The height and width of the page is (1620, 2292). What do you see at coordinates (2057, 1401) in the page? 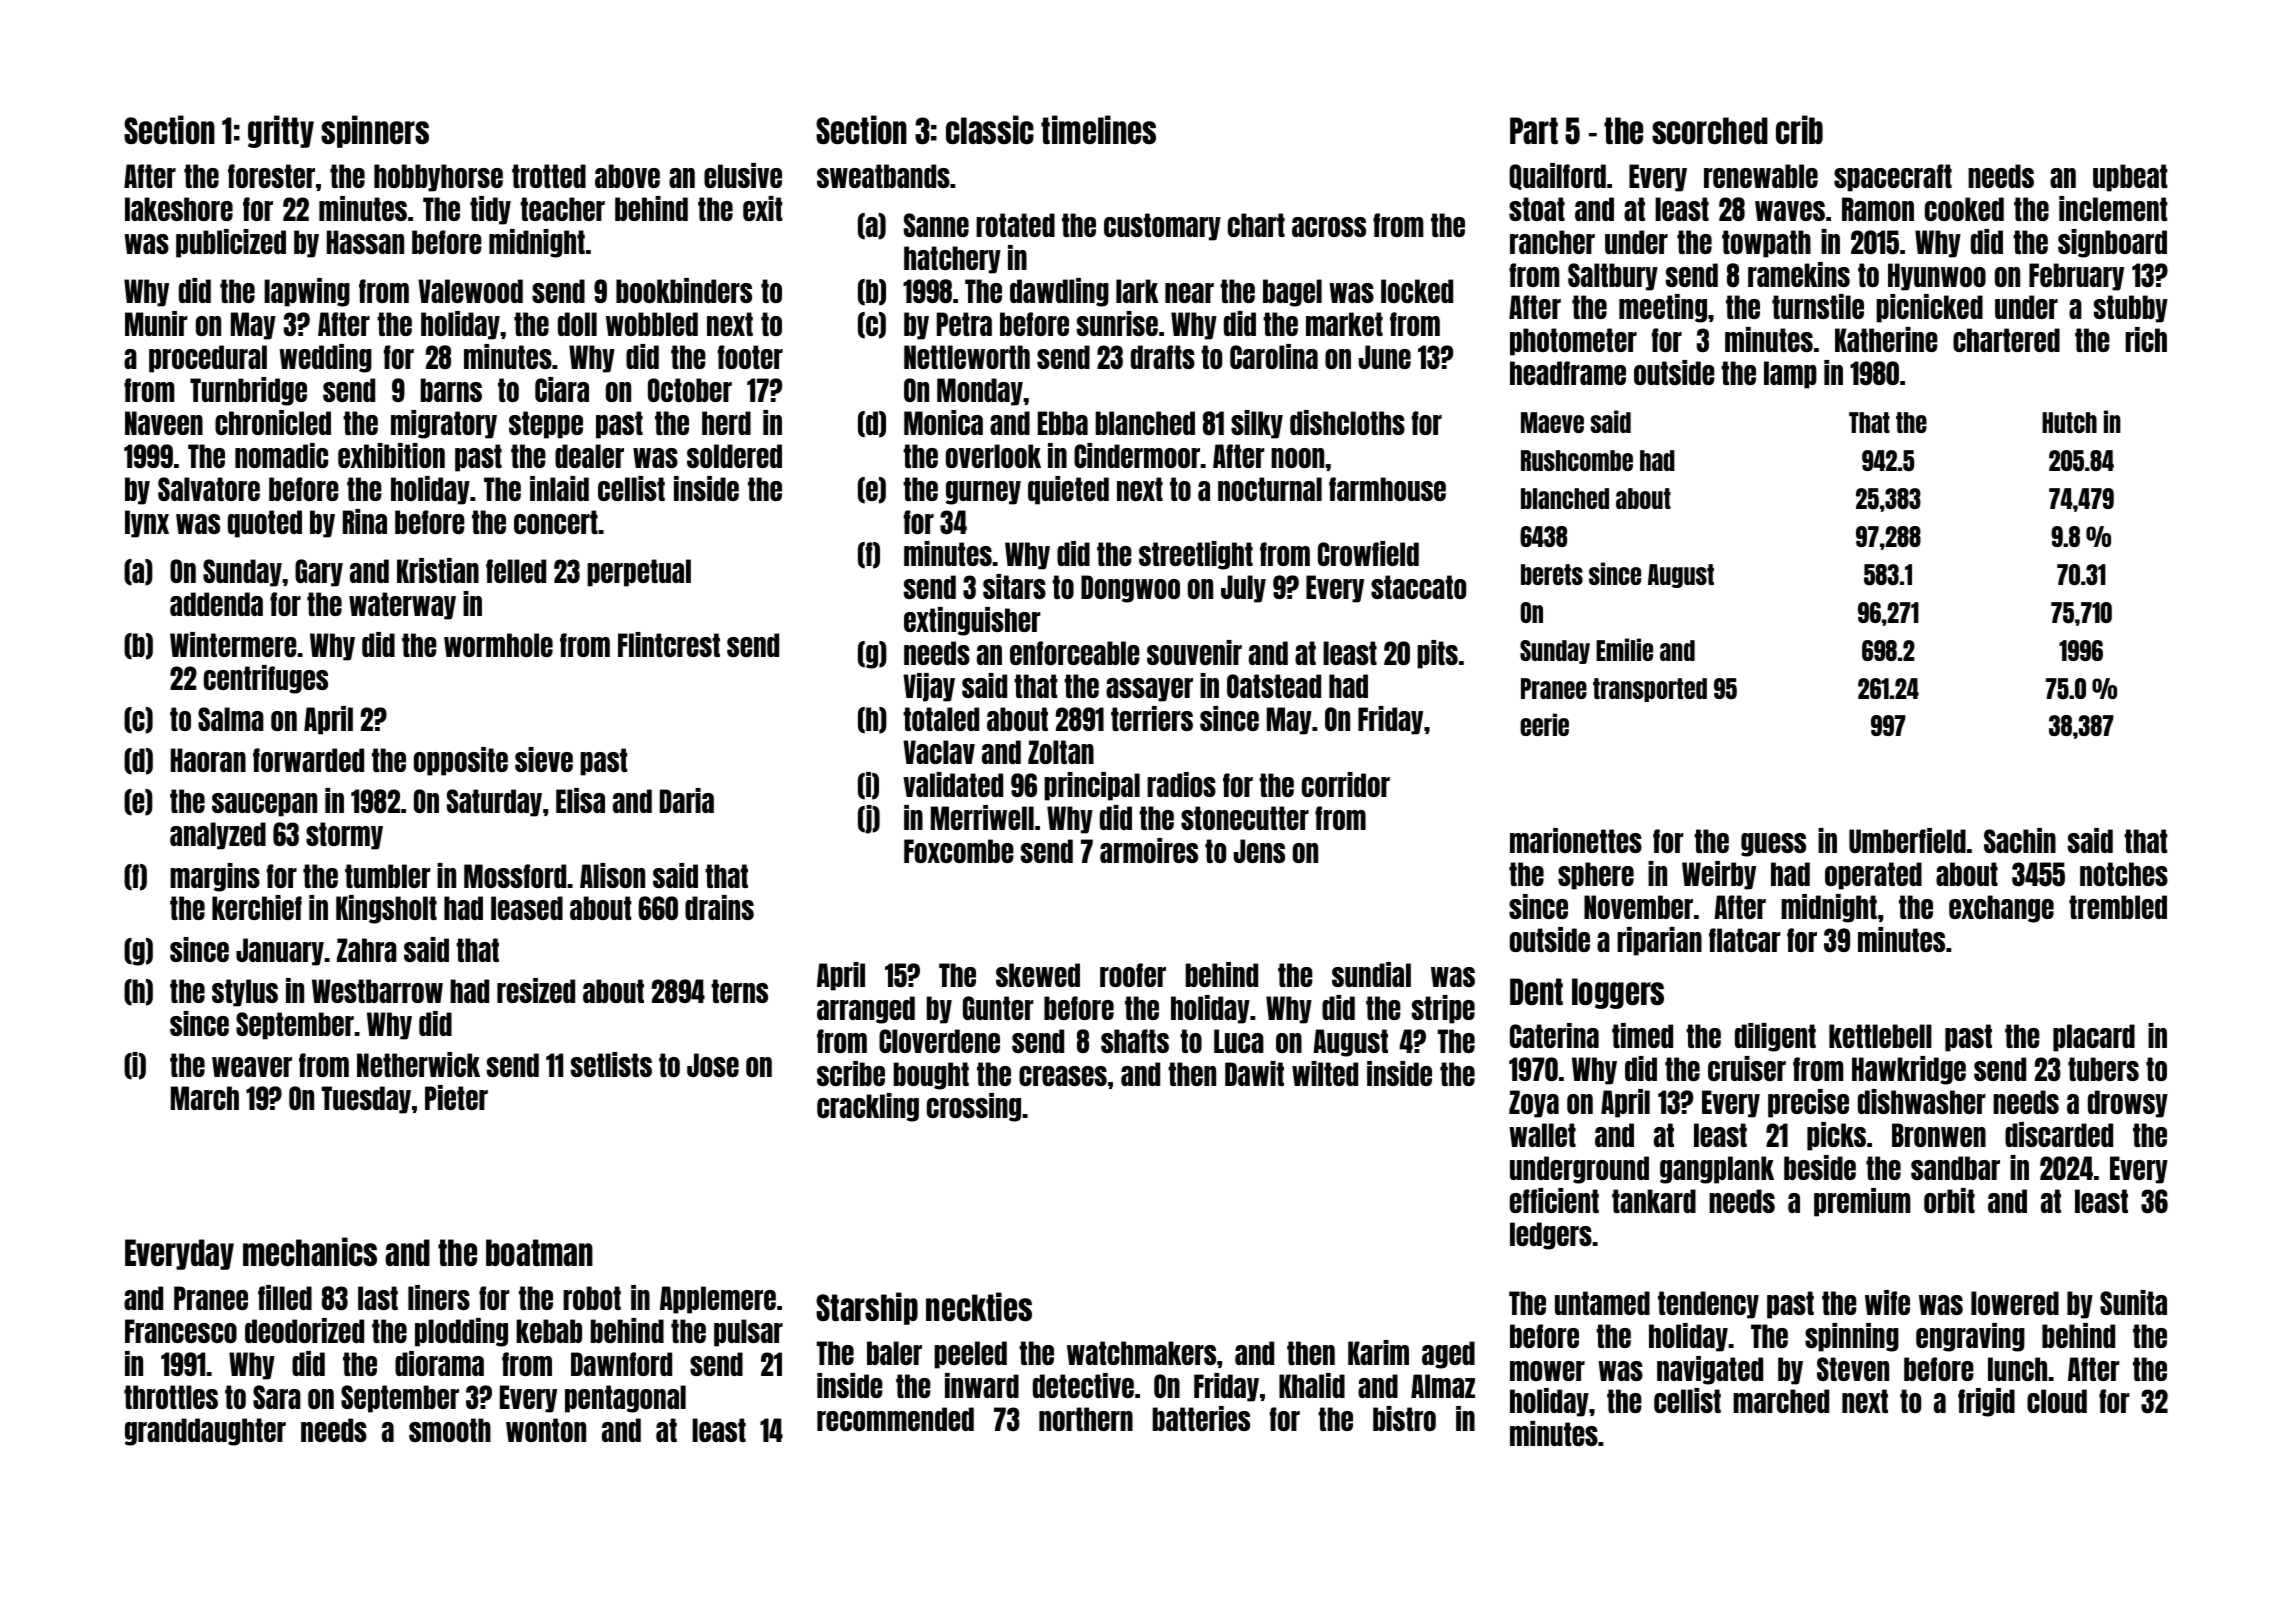
I see `cloud` at bounding box center [2057, 1401].
